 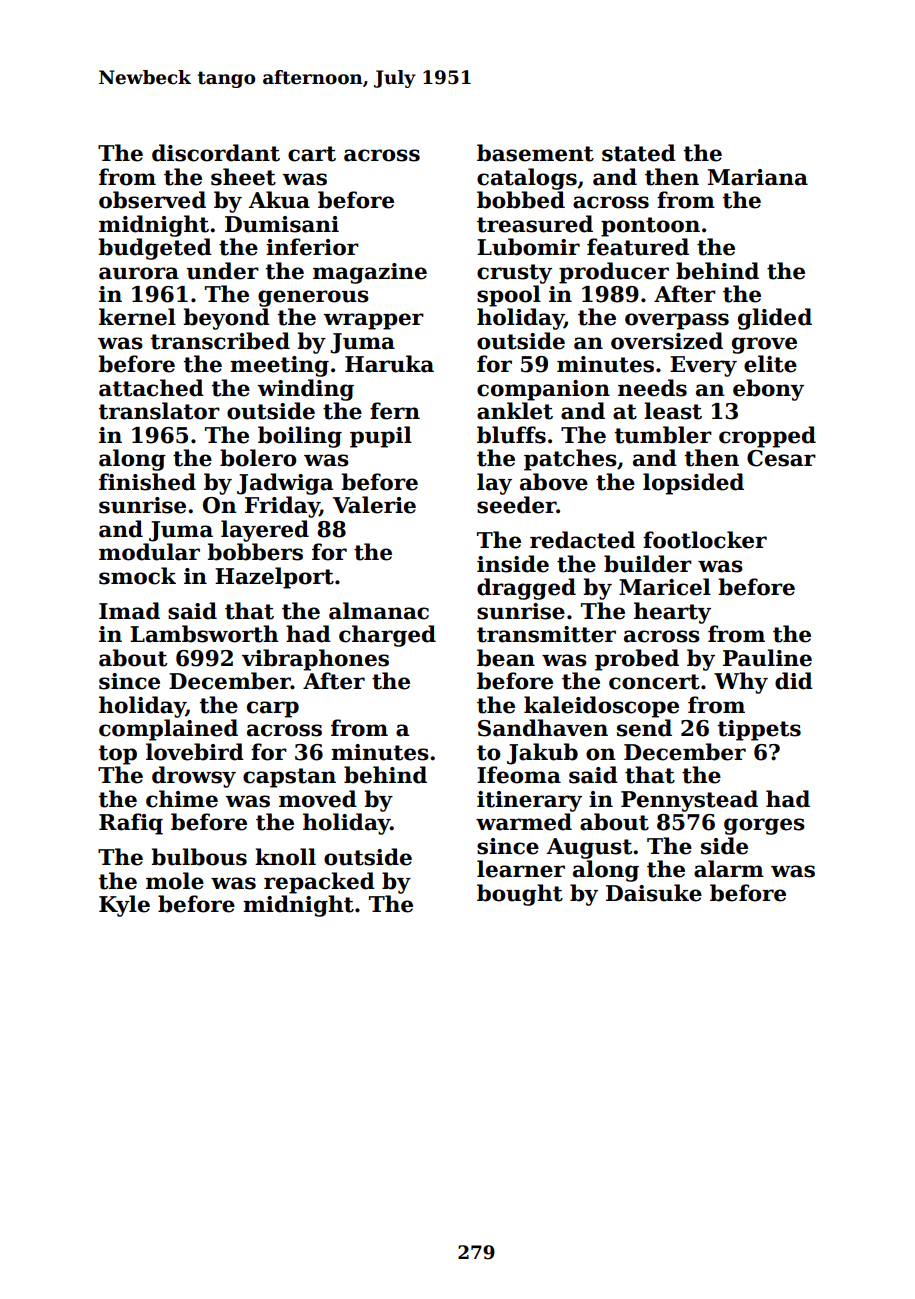 What do you see at coordinates (312, 154) in the page?
I see `cart` at bounding box center [312, 154].
